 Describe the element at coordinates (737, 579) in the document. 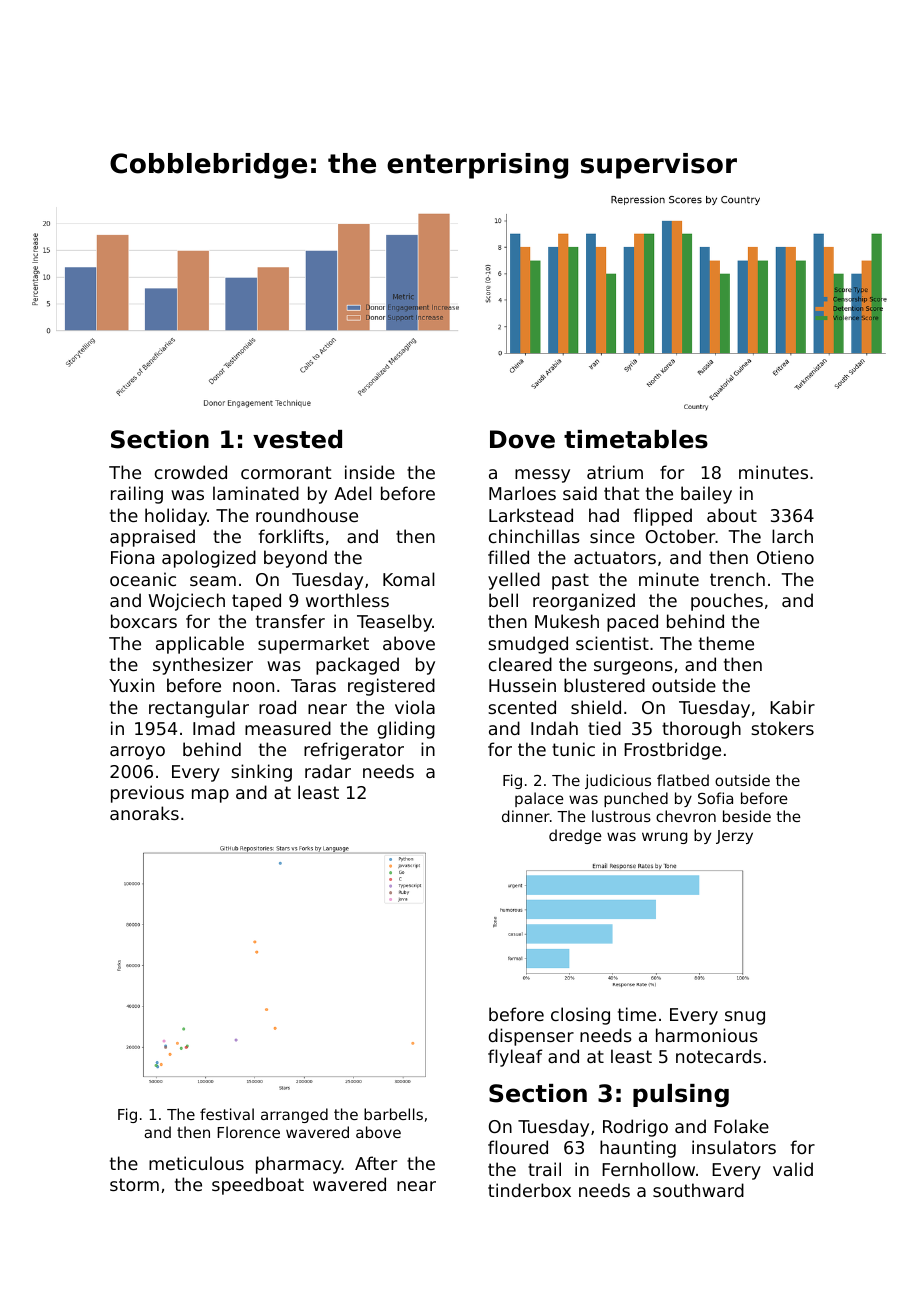

I see `trench` at that location.
